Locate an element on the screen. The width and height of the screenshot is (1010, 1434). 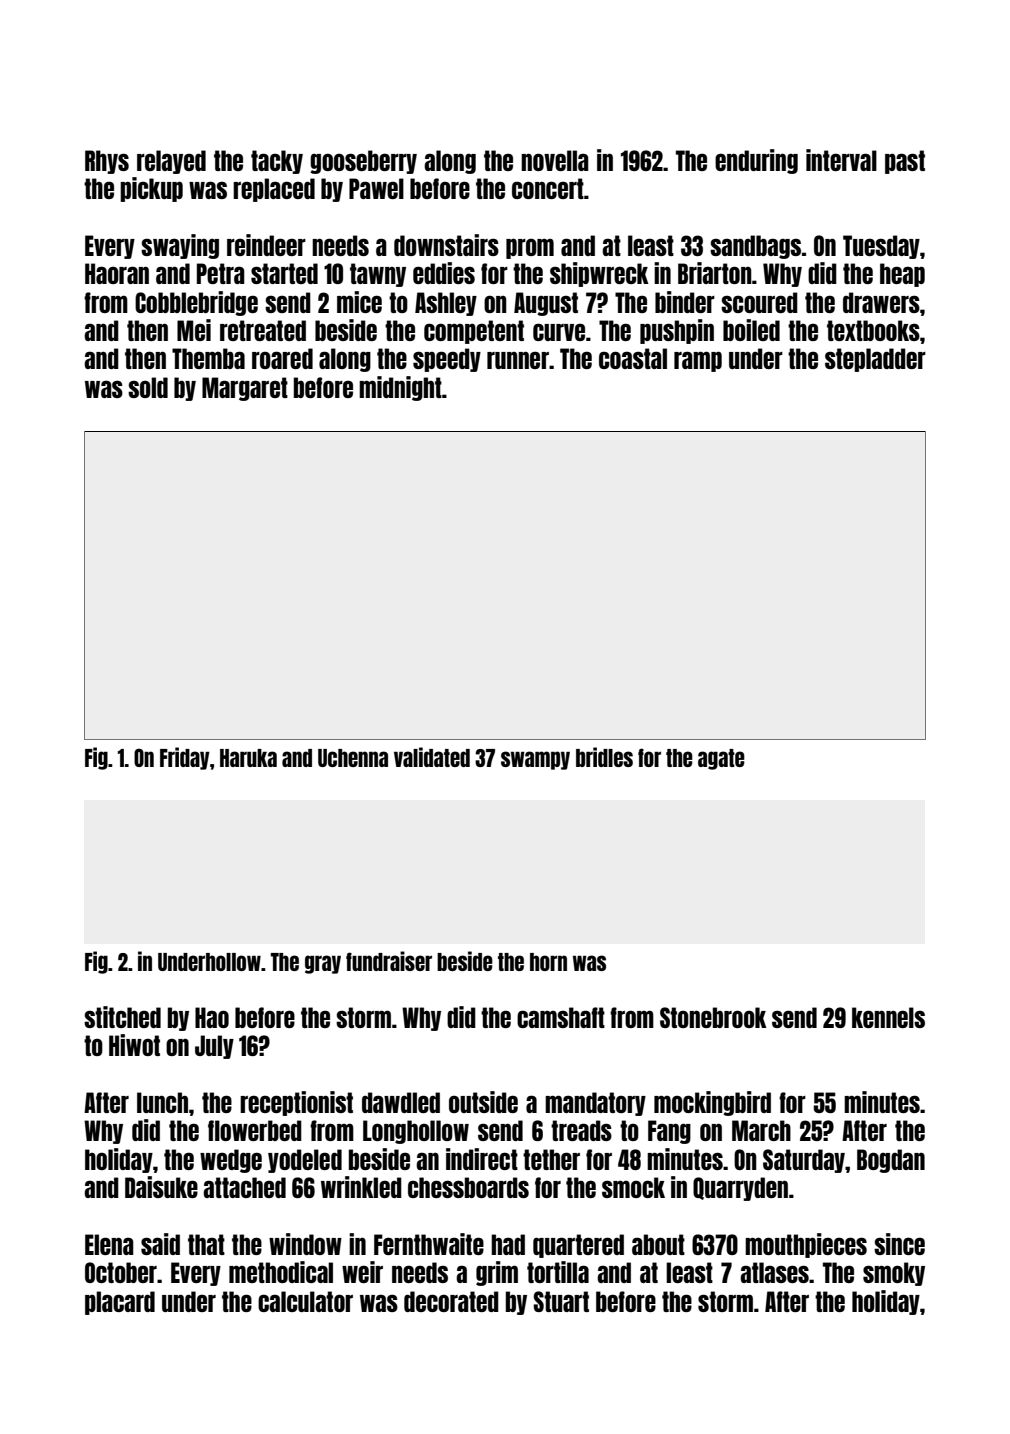
midnight is located at coordinates (400, 388).
